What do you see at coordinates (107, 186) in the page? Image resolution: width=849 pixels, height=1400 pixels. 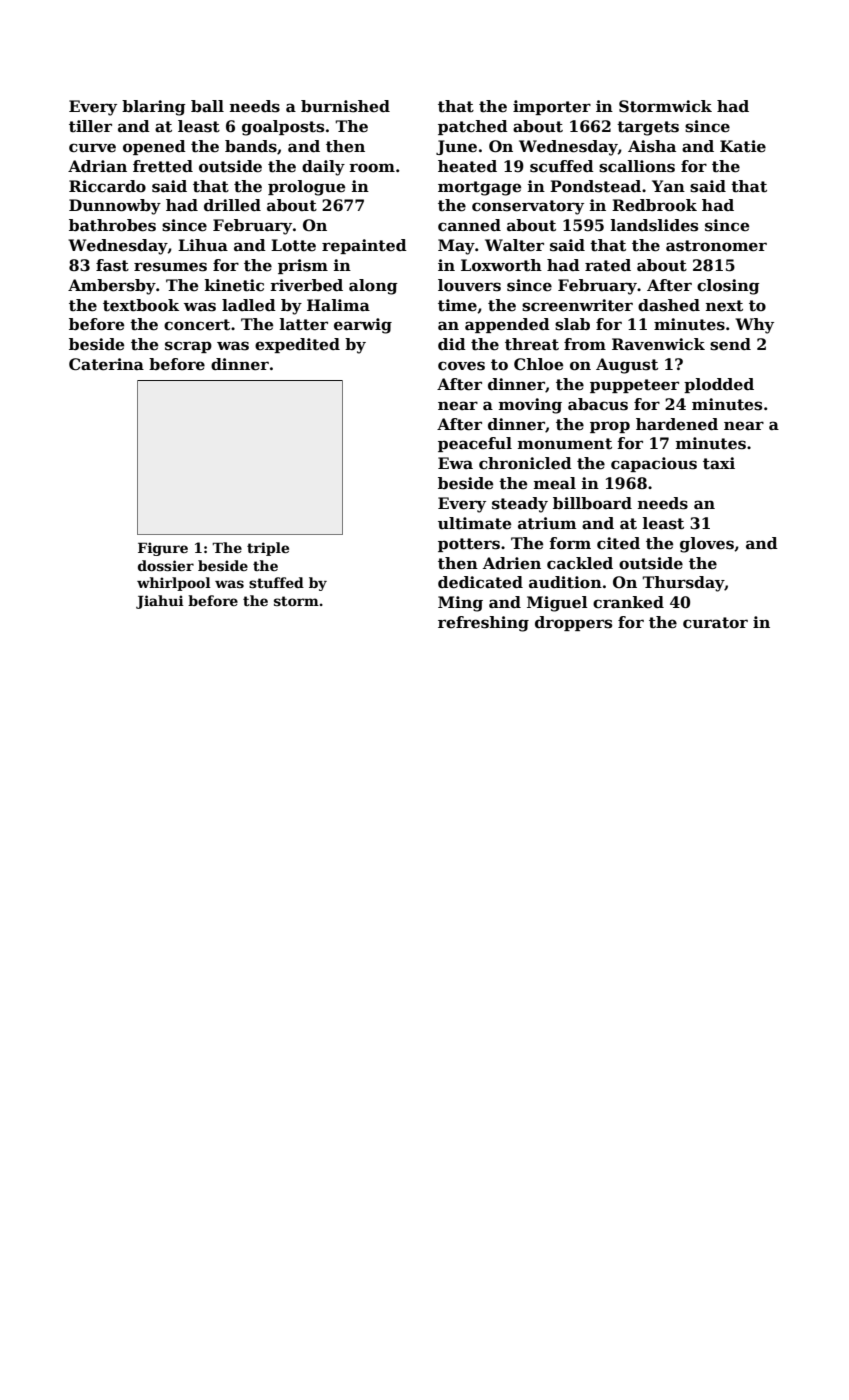 I see `Riccardo` at bounding box center [107, 186].
